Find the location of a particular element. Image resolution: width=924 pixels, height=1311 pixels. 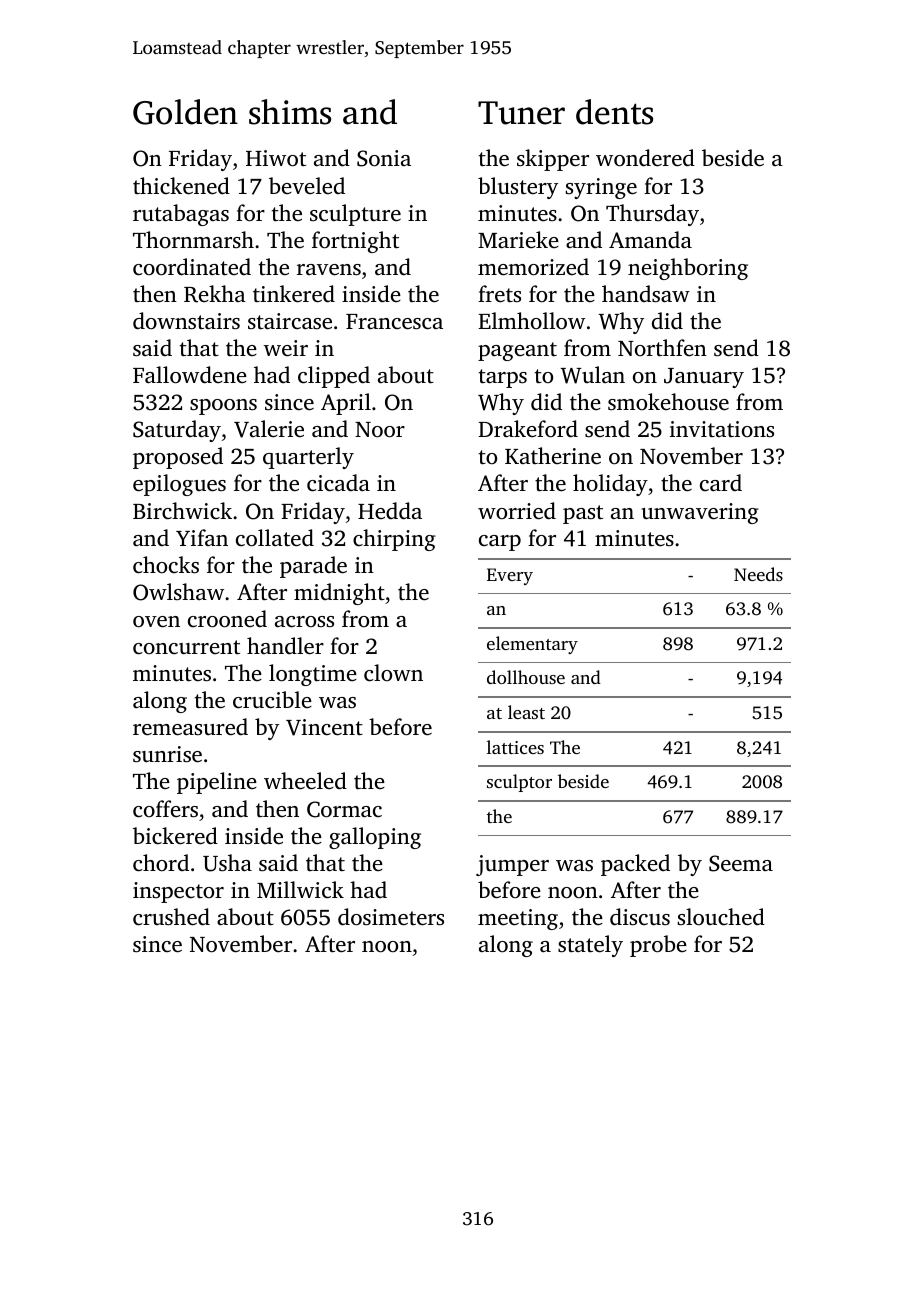

tarps is located at coordinates (503, 378).
